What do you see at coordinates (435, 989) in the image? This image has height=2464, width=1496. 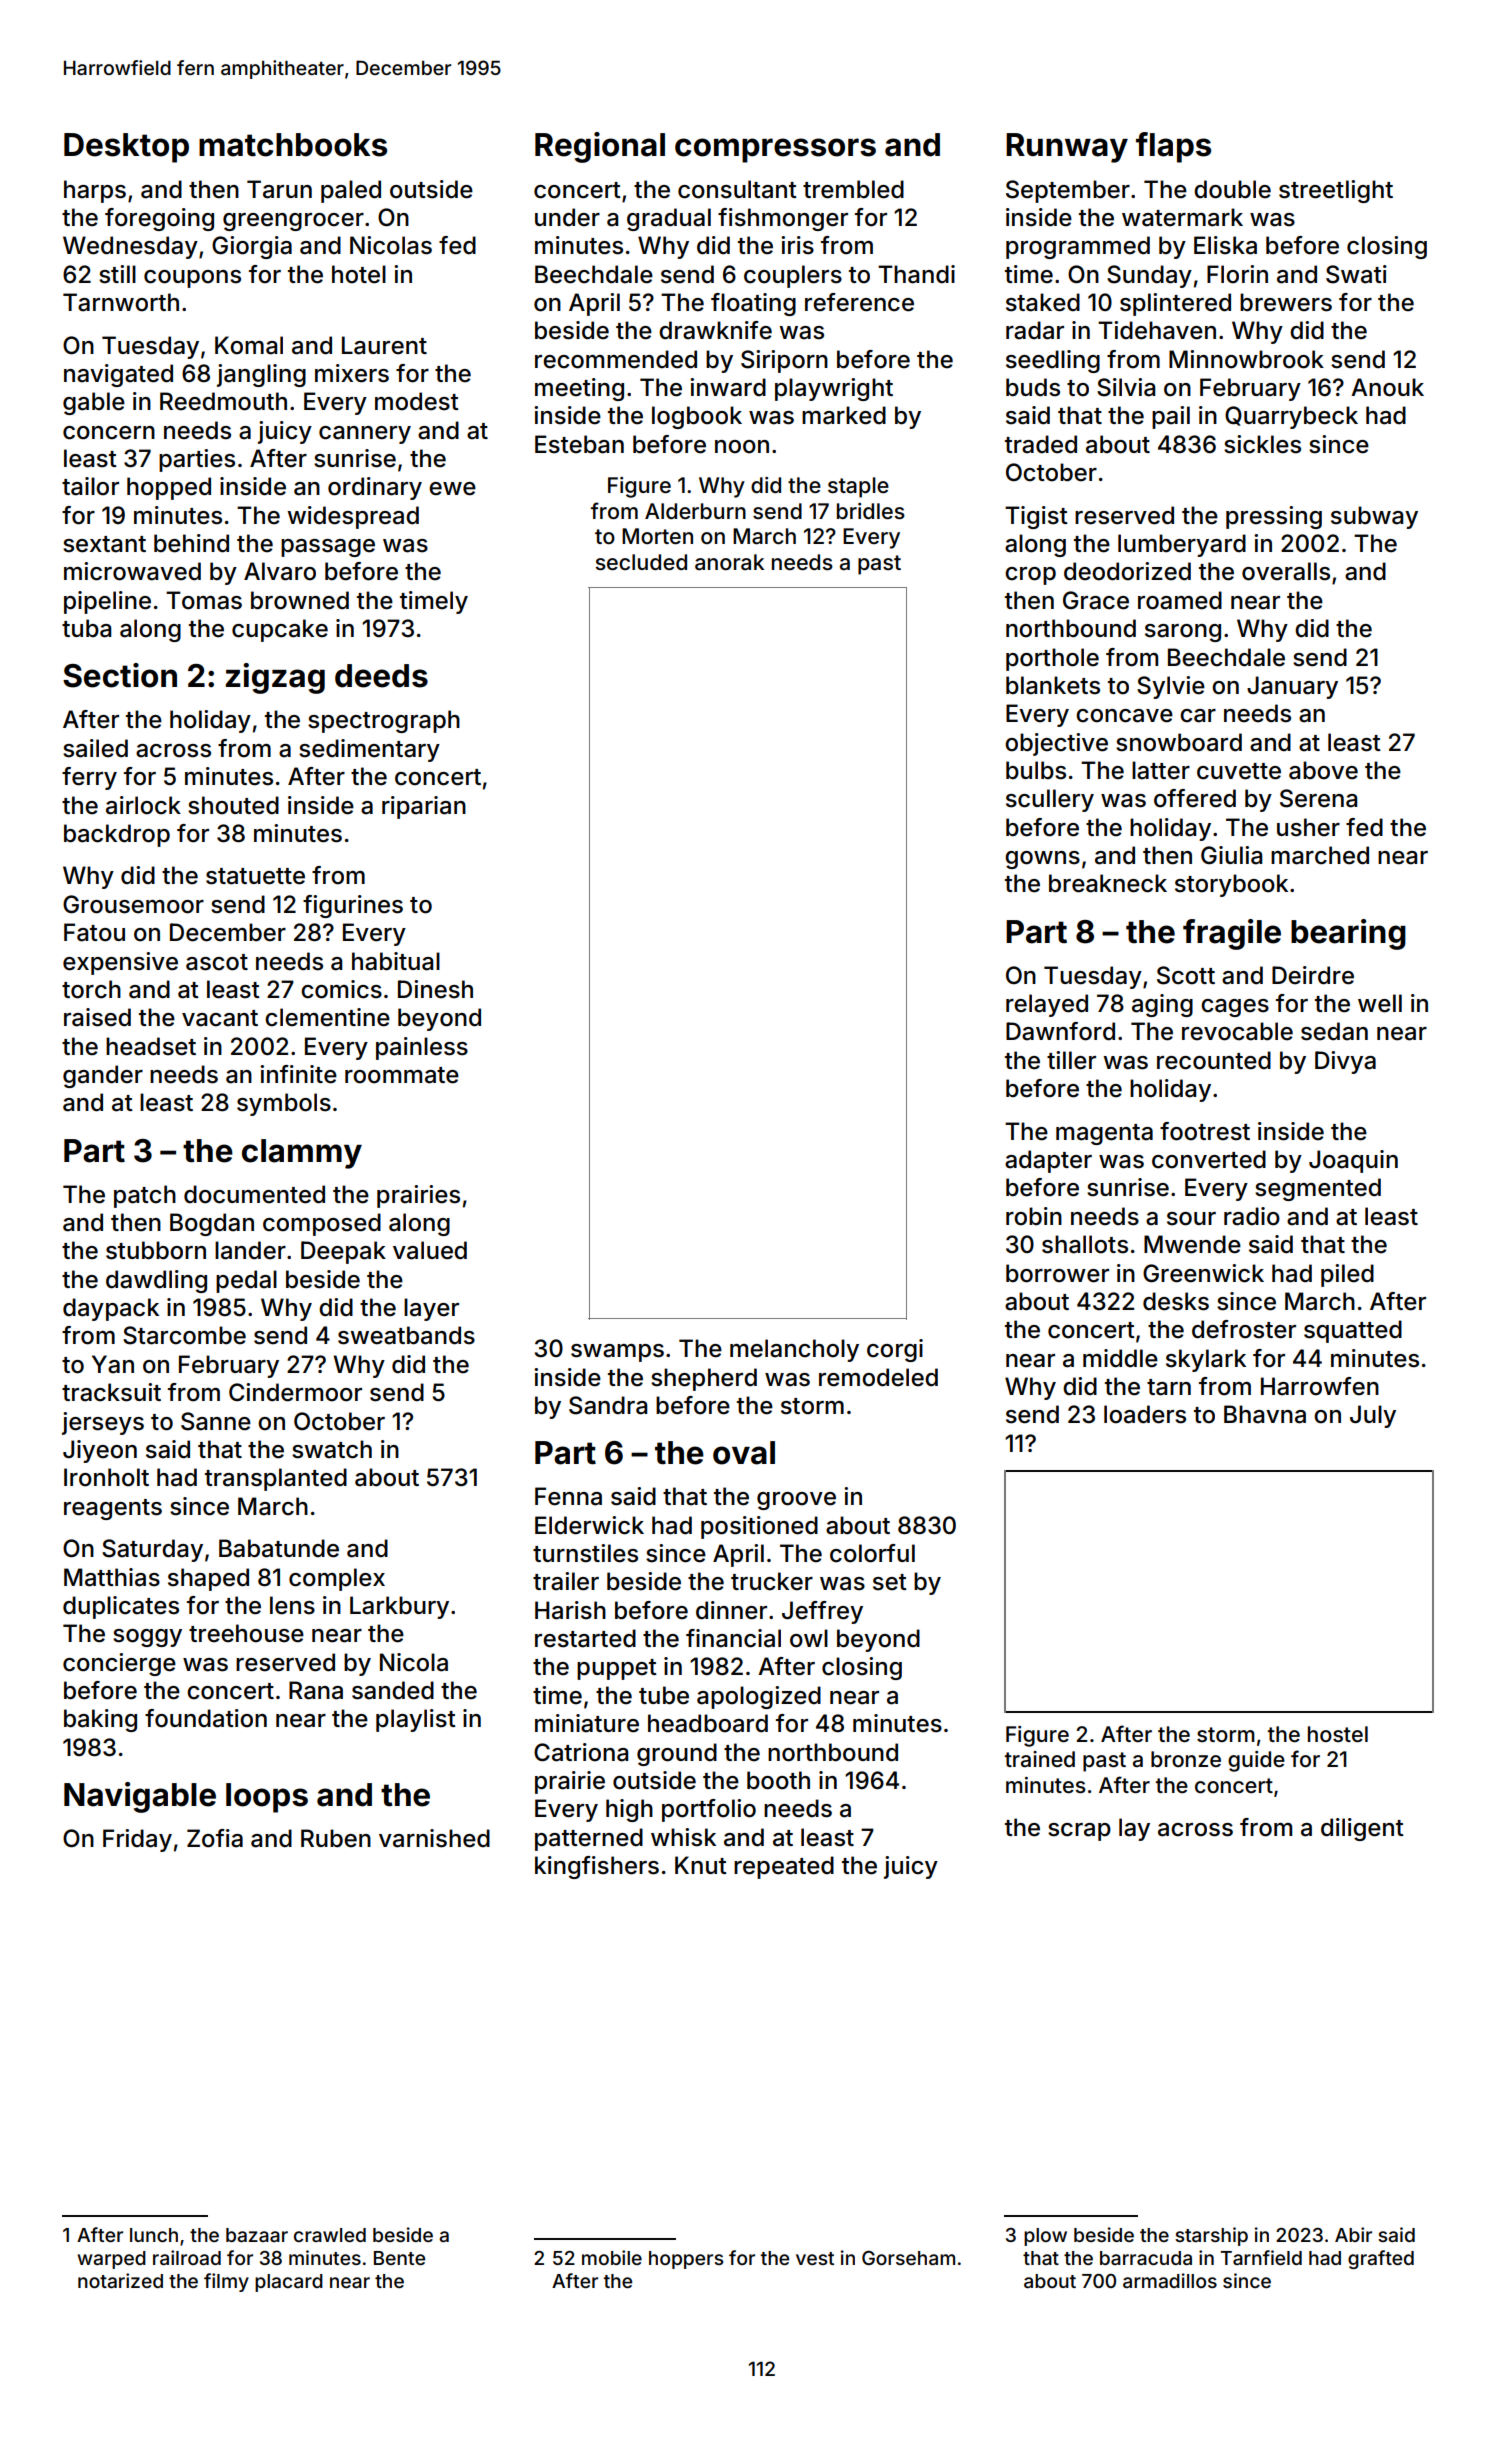 I see `Dinesh` at bounding box center [435, 989].
